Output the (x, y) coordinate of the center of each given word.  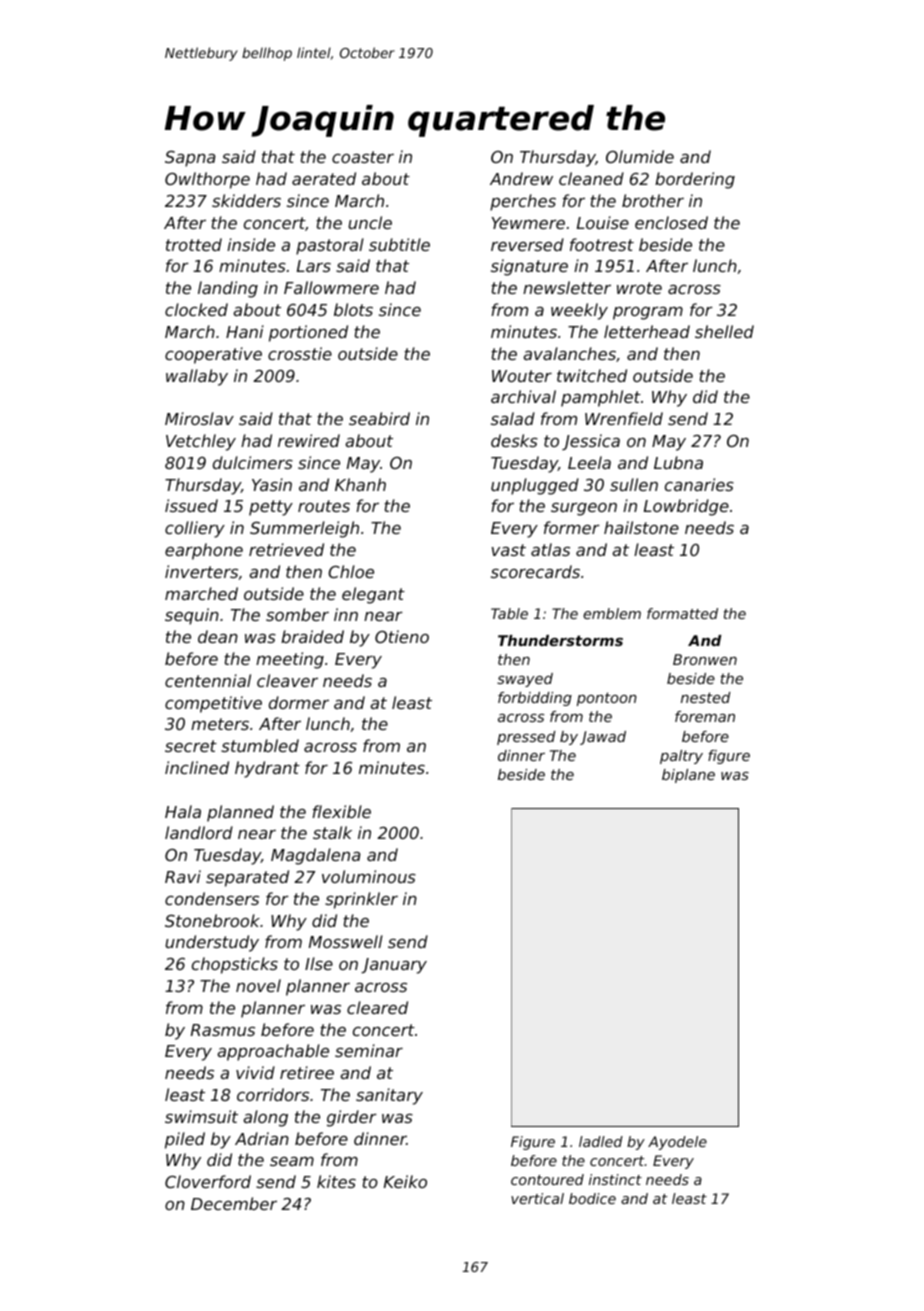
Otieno (402, 636)
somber (297, 614)
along (265, 1118)
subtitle (399, 244)
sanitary (389, 1096)
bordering (695, 180)
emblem (612, 613)
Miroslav (199, 418)
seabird (379, 418)
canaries (699, 484)
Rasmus (223, 1030)
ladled (601, 1141)
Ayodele (677, 1143)
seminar (369, 1050)
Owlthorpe (207, 180)
